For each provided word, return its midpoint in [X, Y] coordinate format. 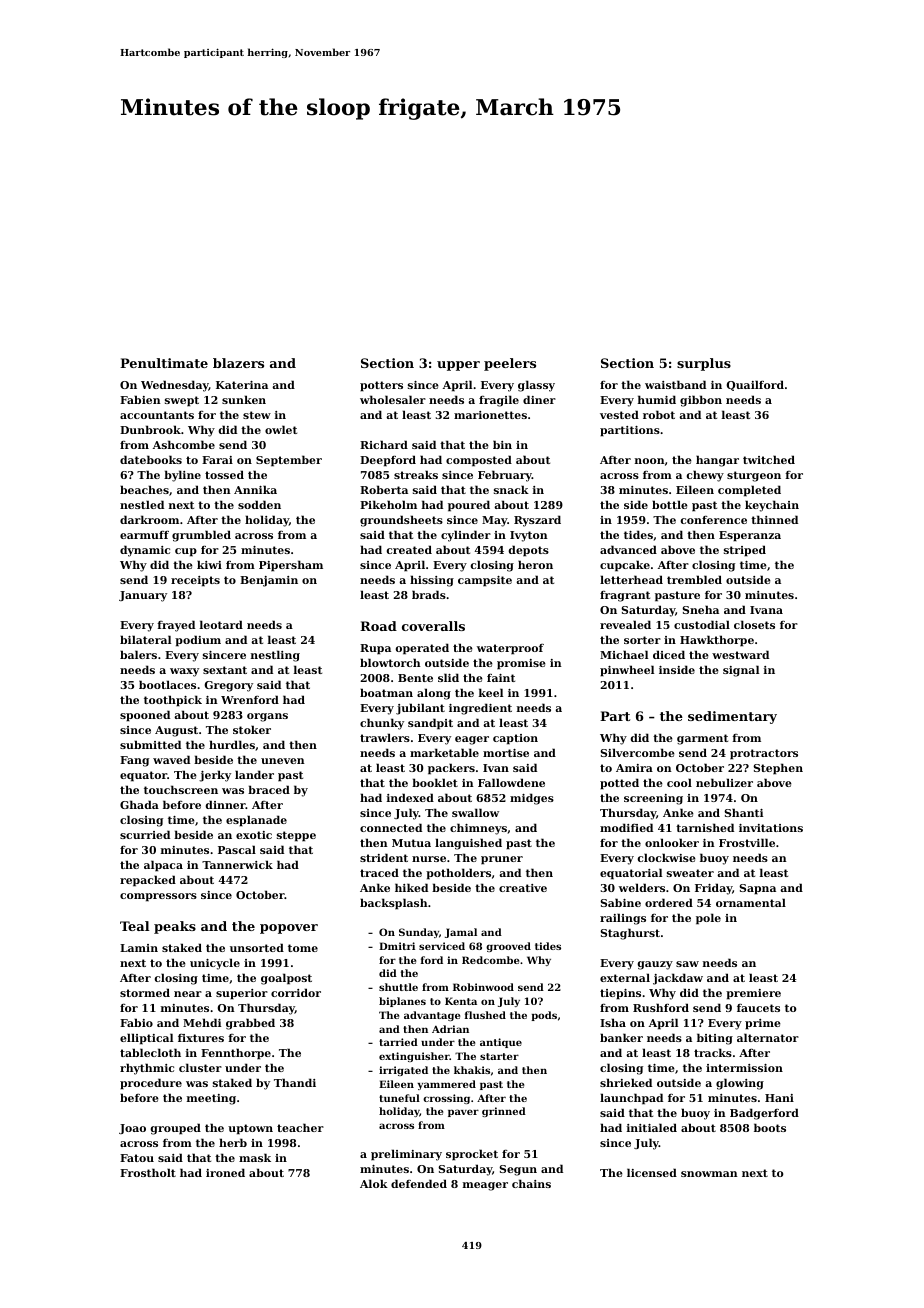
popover [289, 929]
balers [138, 654]
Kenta [461, 1001]
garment [702, 739]
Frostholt [148, 1172]
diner [539, 399]
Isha [613, 1022]
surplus [704, 364]
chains [531, 1183]
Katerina [242, 385]
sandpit [430, 724]
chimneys [478, 829]
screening [653, 799]
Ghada [139, 804]
